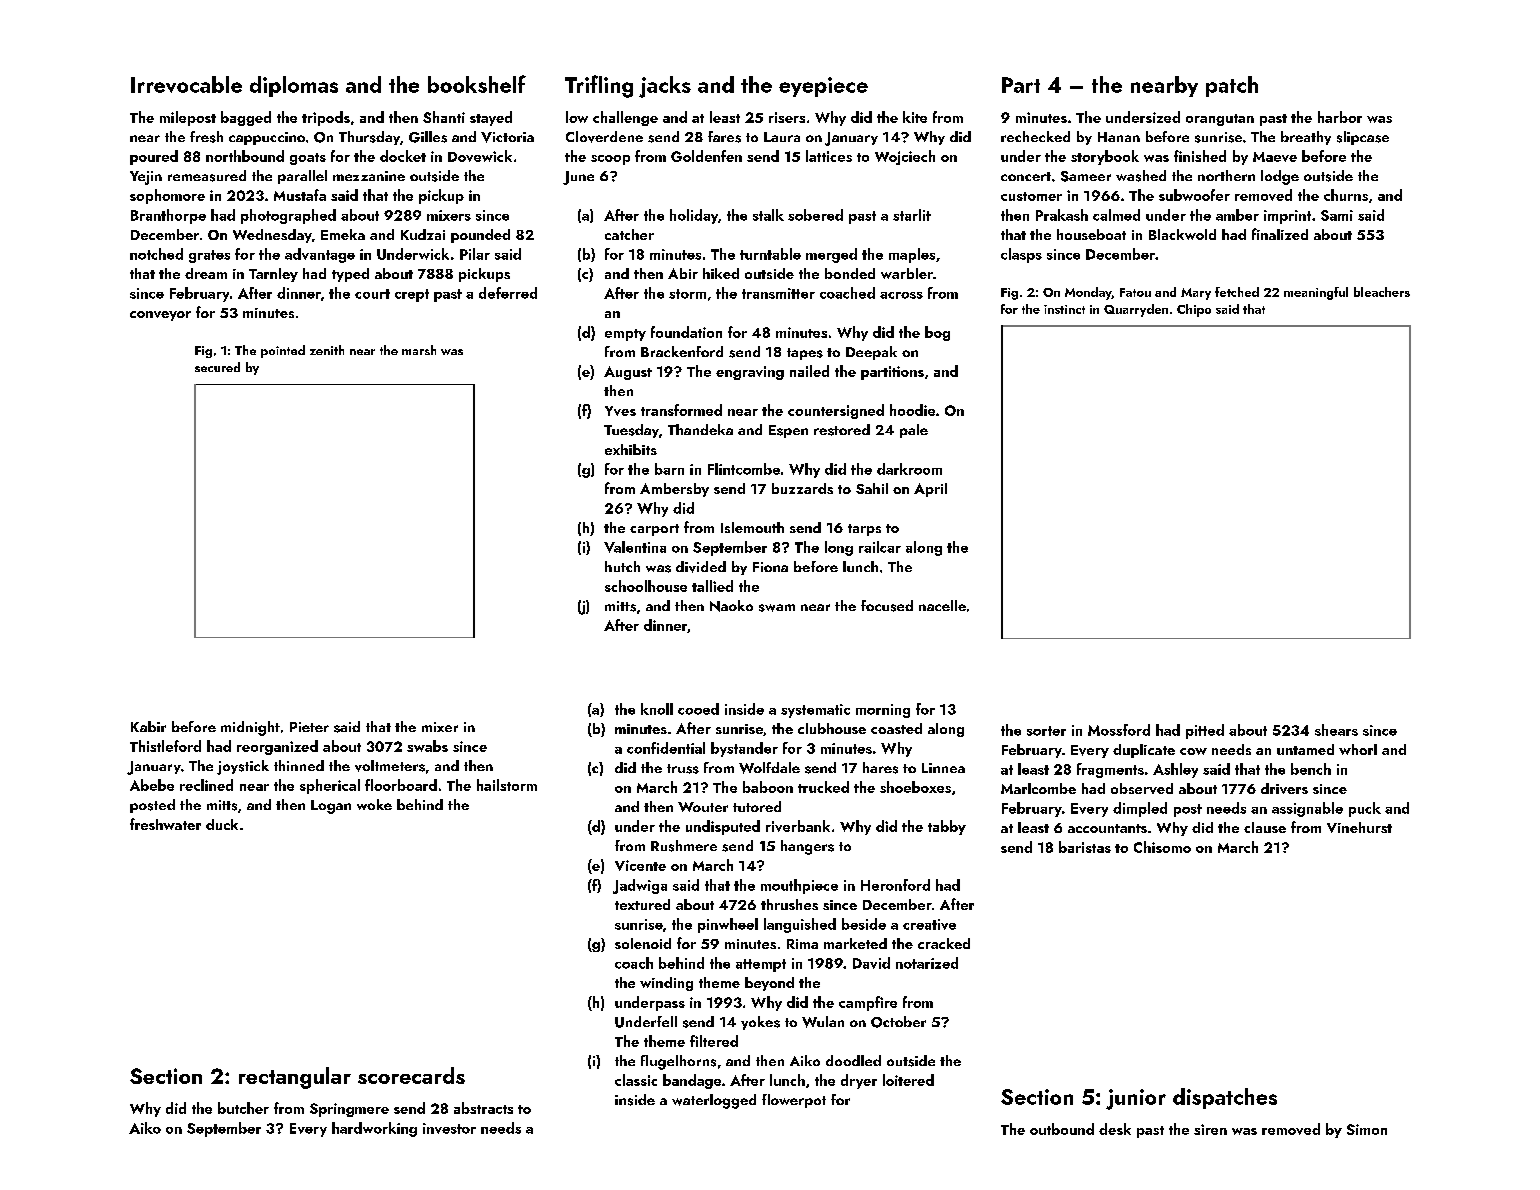 This screenshot has width=1540, height=1190. Describe the element at coordinates (823, 87) in the screenshot. I see `eyepiece` at that location.
